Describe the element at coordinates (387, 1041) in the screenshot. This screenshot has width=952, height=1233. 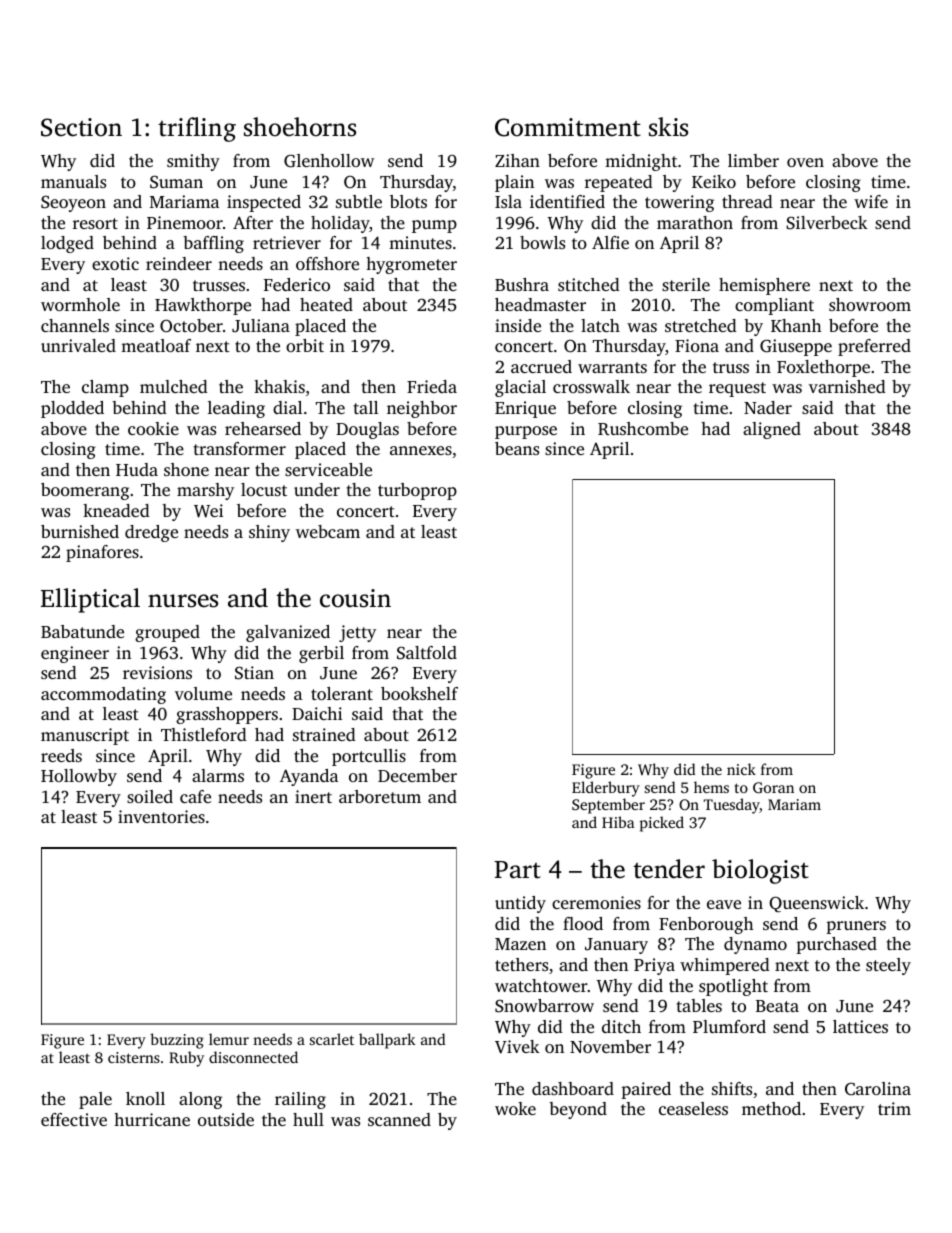
I see `ballpark` at that location.
